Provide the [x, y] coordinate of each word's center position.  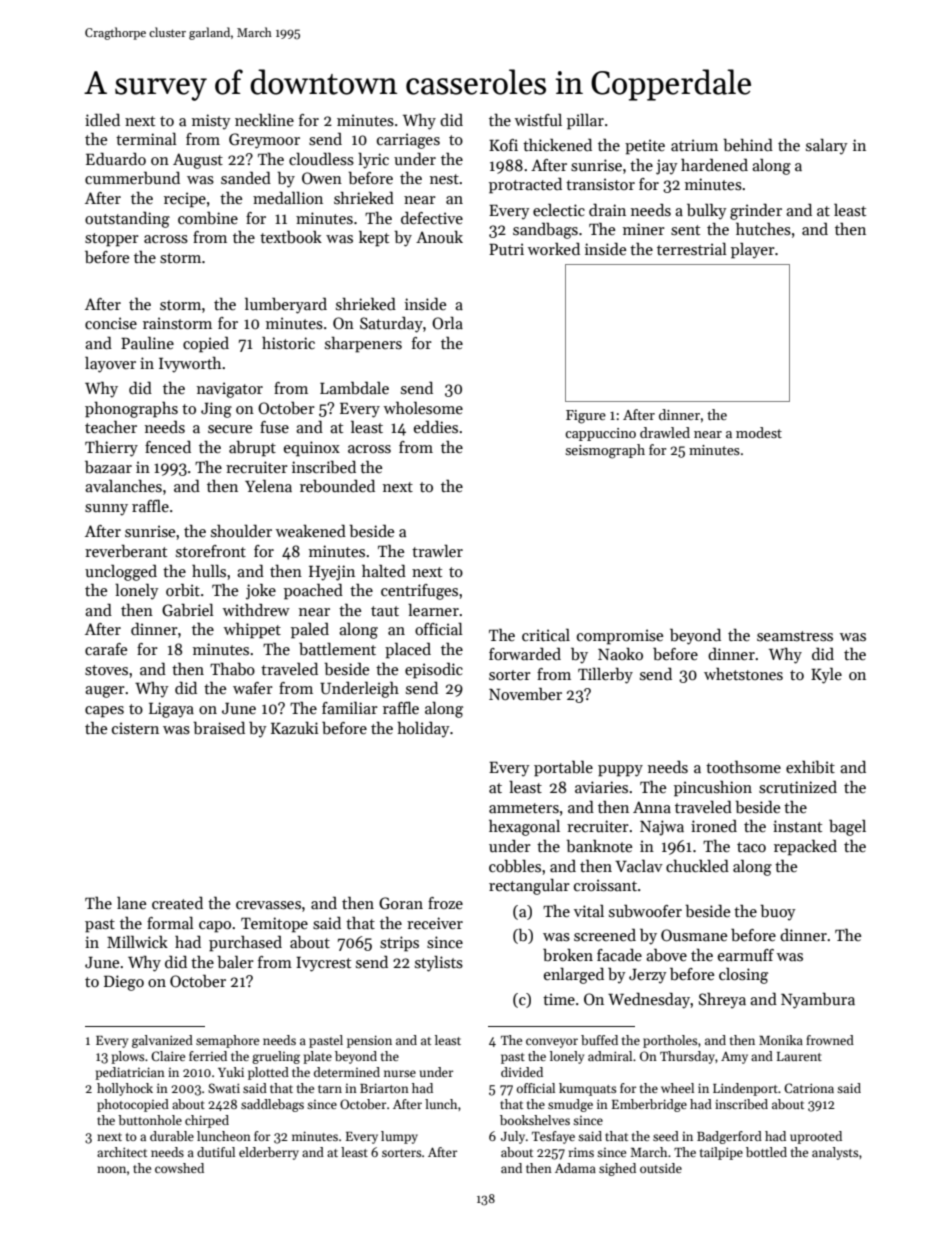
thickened [557, 144]
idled [102, 119]
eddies [436, 426]
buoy [778, 913]
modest [759, 432]
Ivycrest [323, 964]
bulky [707, 211]
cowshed [179, 1168]
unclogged [121, 572]
